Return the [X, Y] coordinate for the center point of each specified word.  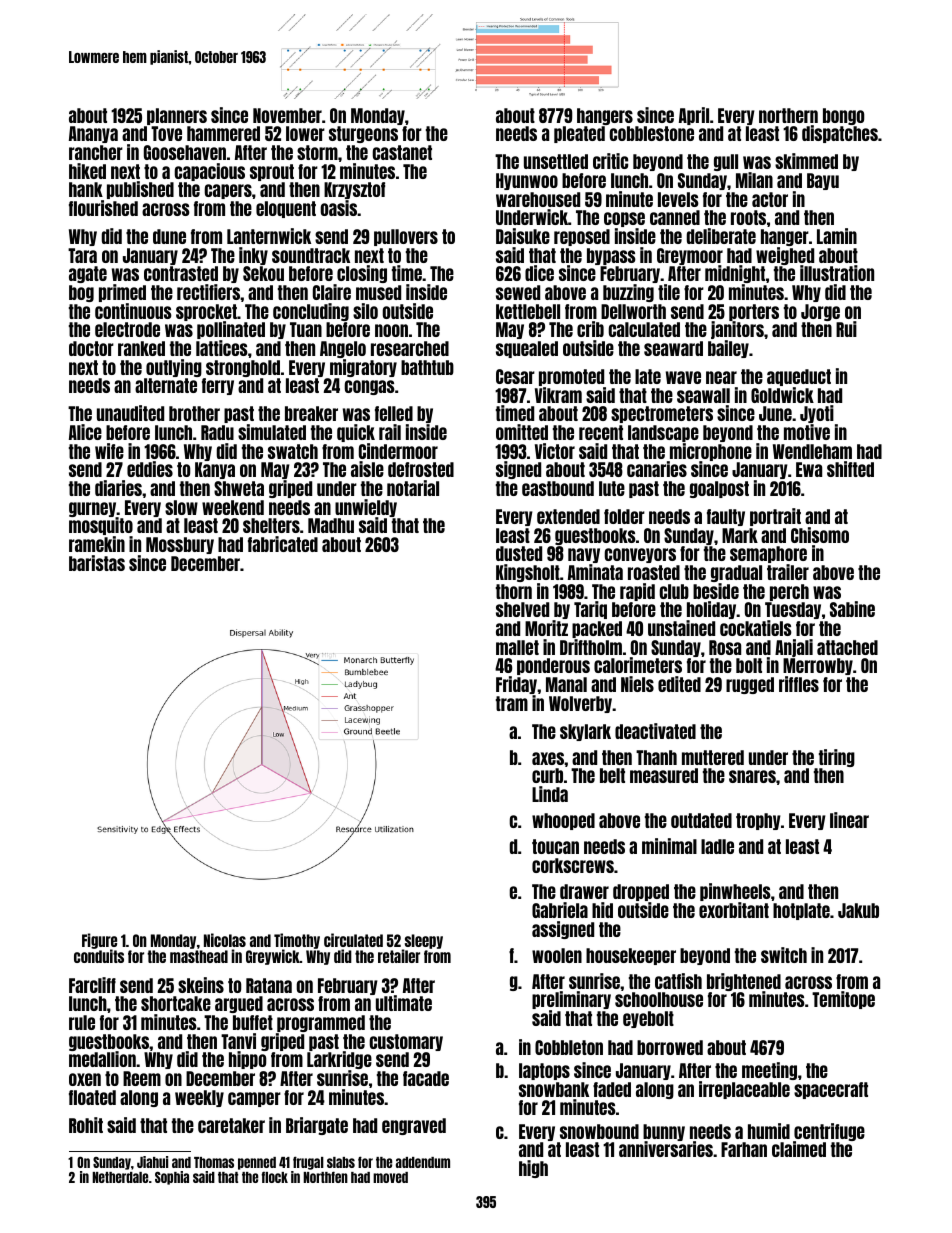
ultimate [404, 1003]
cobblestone [651, 133]
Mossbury [180, 545]
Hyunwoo [527, 181]
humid [769, 1131]
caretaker [231, 1125]
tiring [837, 758]
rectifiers [208, 292]
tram [512, 703]
